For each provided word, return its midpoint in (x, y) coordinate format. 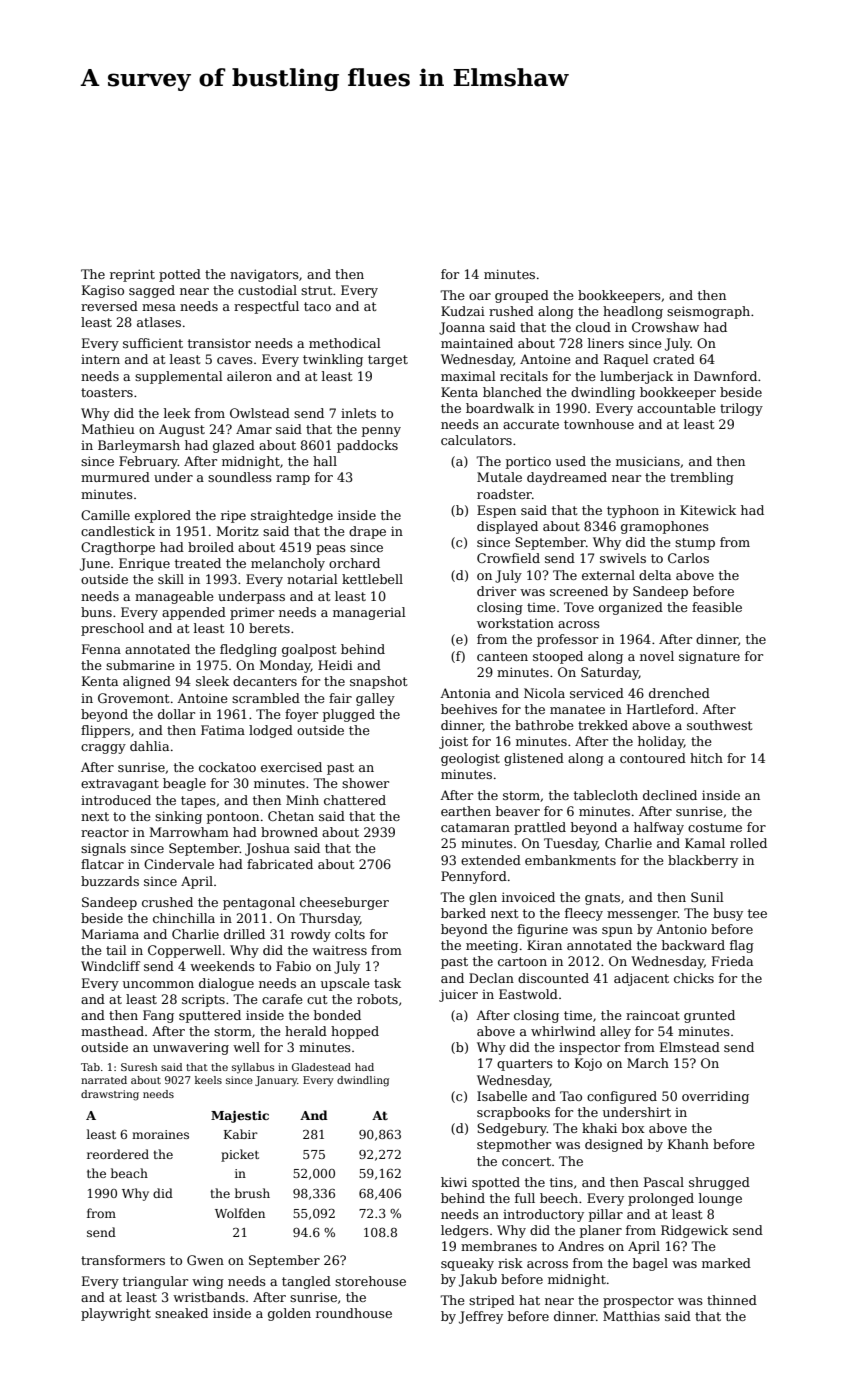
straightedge (292, 516)
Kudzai (463, 311)
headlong (633, 312)
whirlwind (563, 1031)
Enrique (144, 564)
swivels (623, 558)
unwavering (191, 1048)
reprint (132, 275)
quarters (525, 1065)
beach (129, 1173)
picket (240, 1155)
